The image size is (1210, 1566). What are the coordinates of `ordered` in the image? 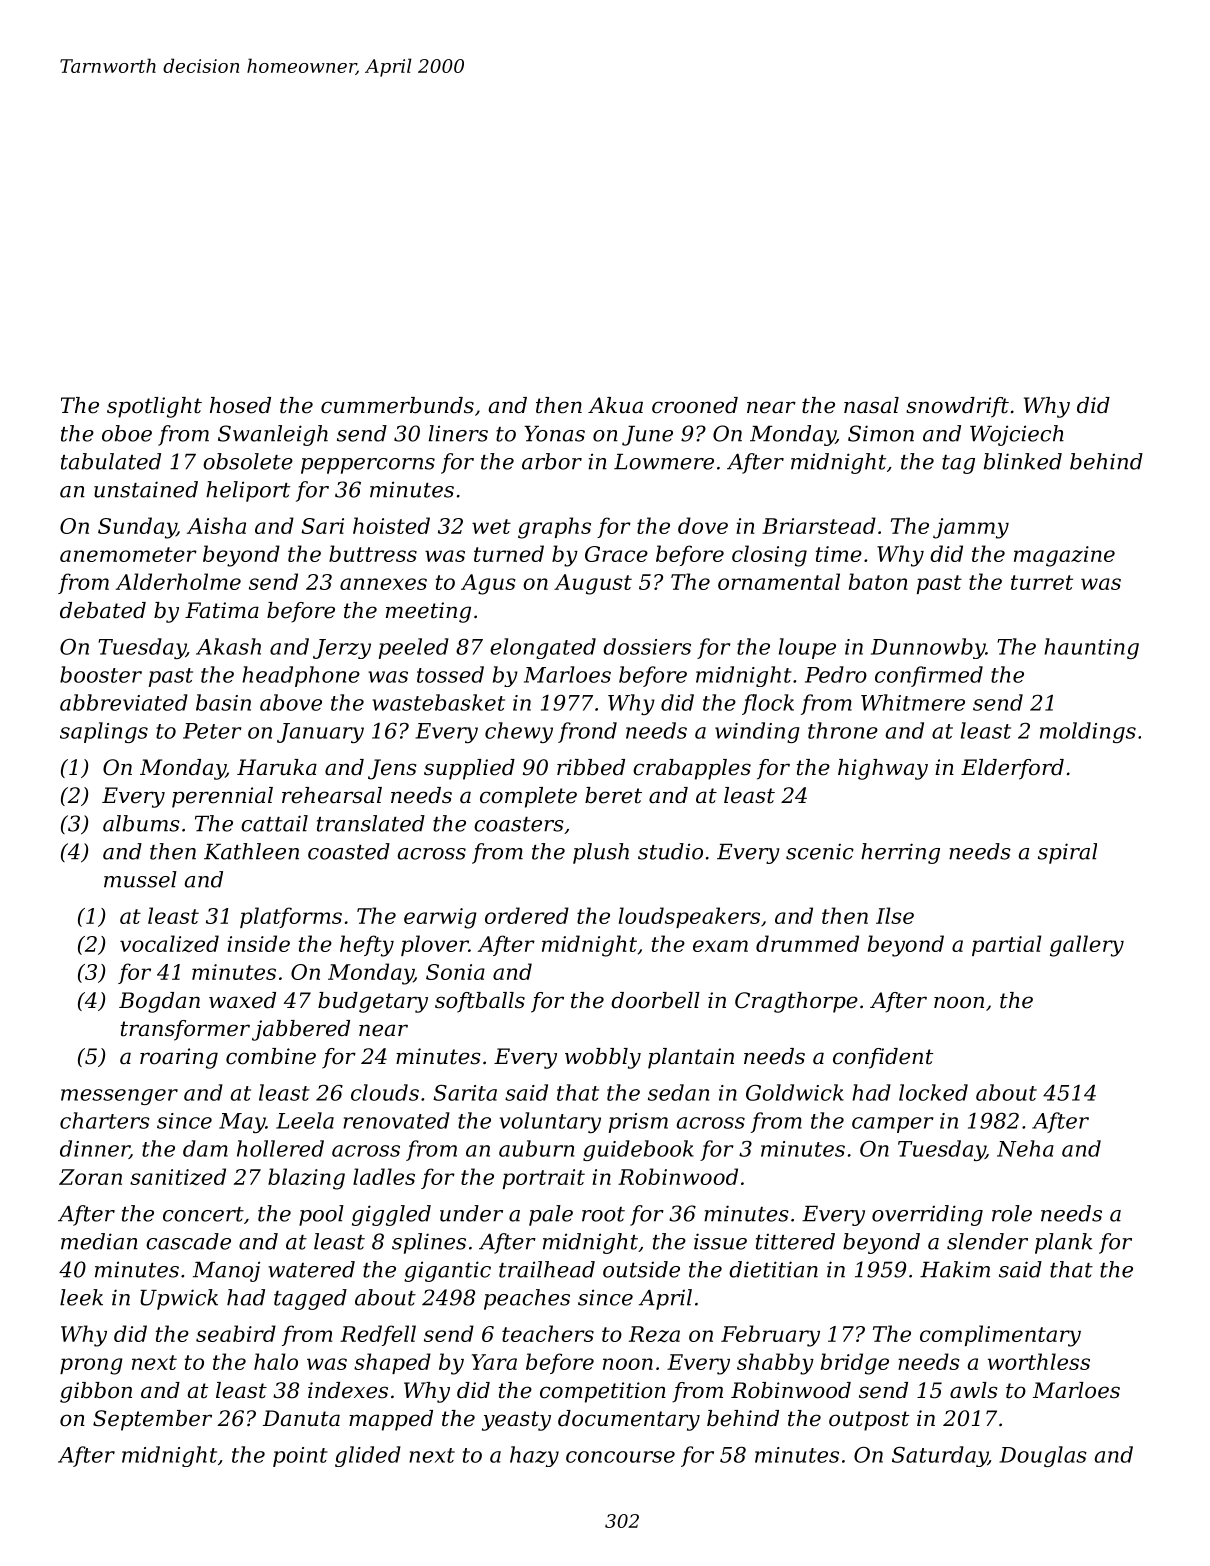 It's located at (527, 915).
